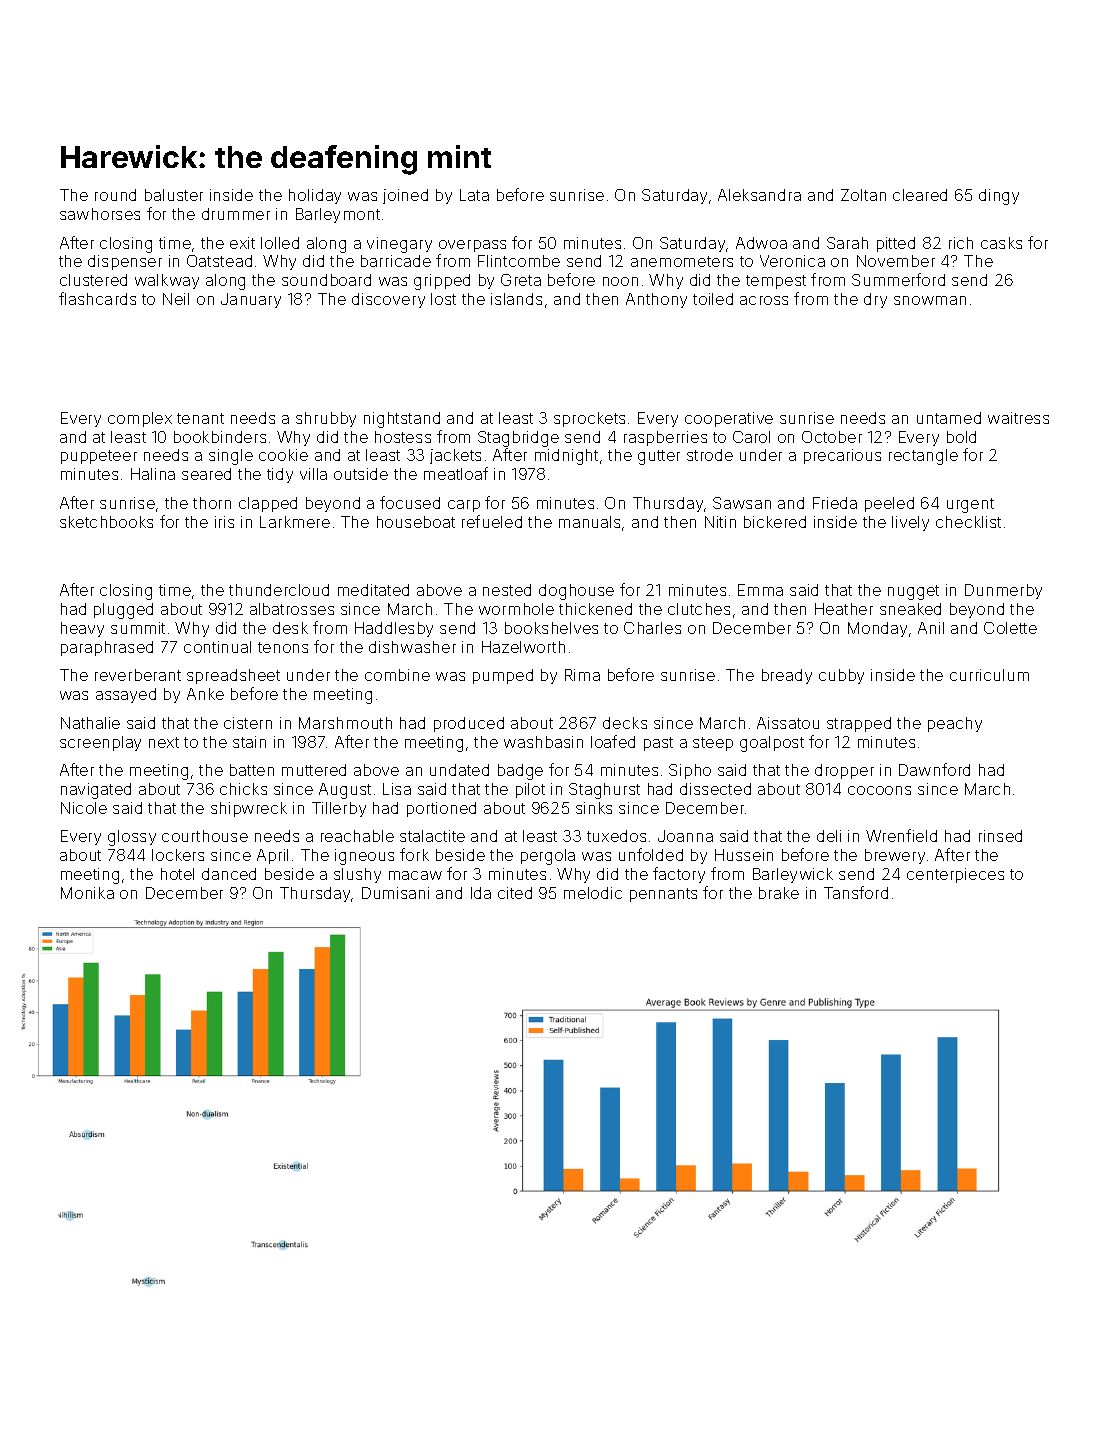 The height and width of the screenshot is (1437, 1110). What do you see at coordinates (923, 457) in the screenshot?
I see `rectangle` at bounding box center [923, 457].
